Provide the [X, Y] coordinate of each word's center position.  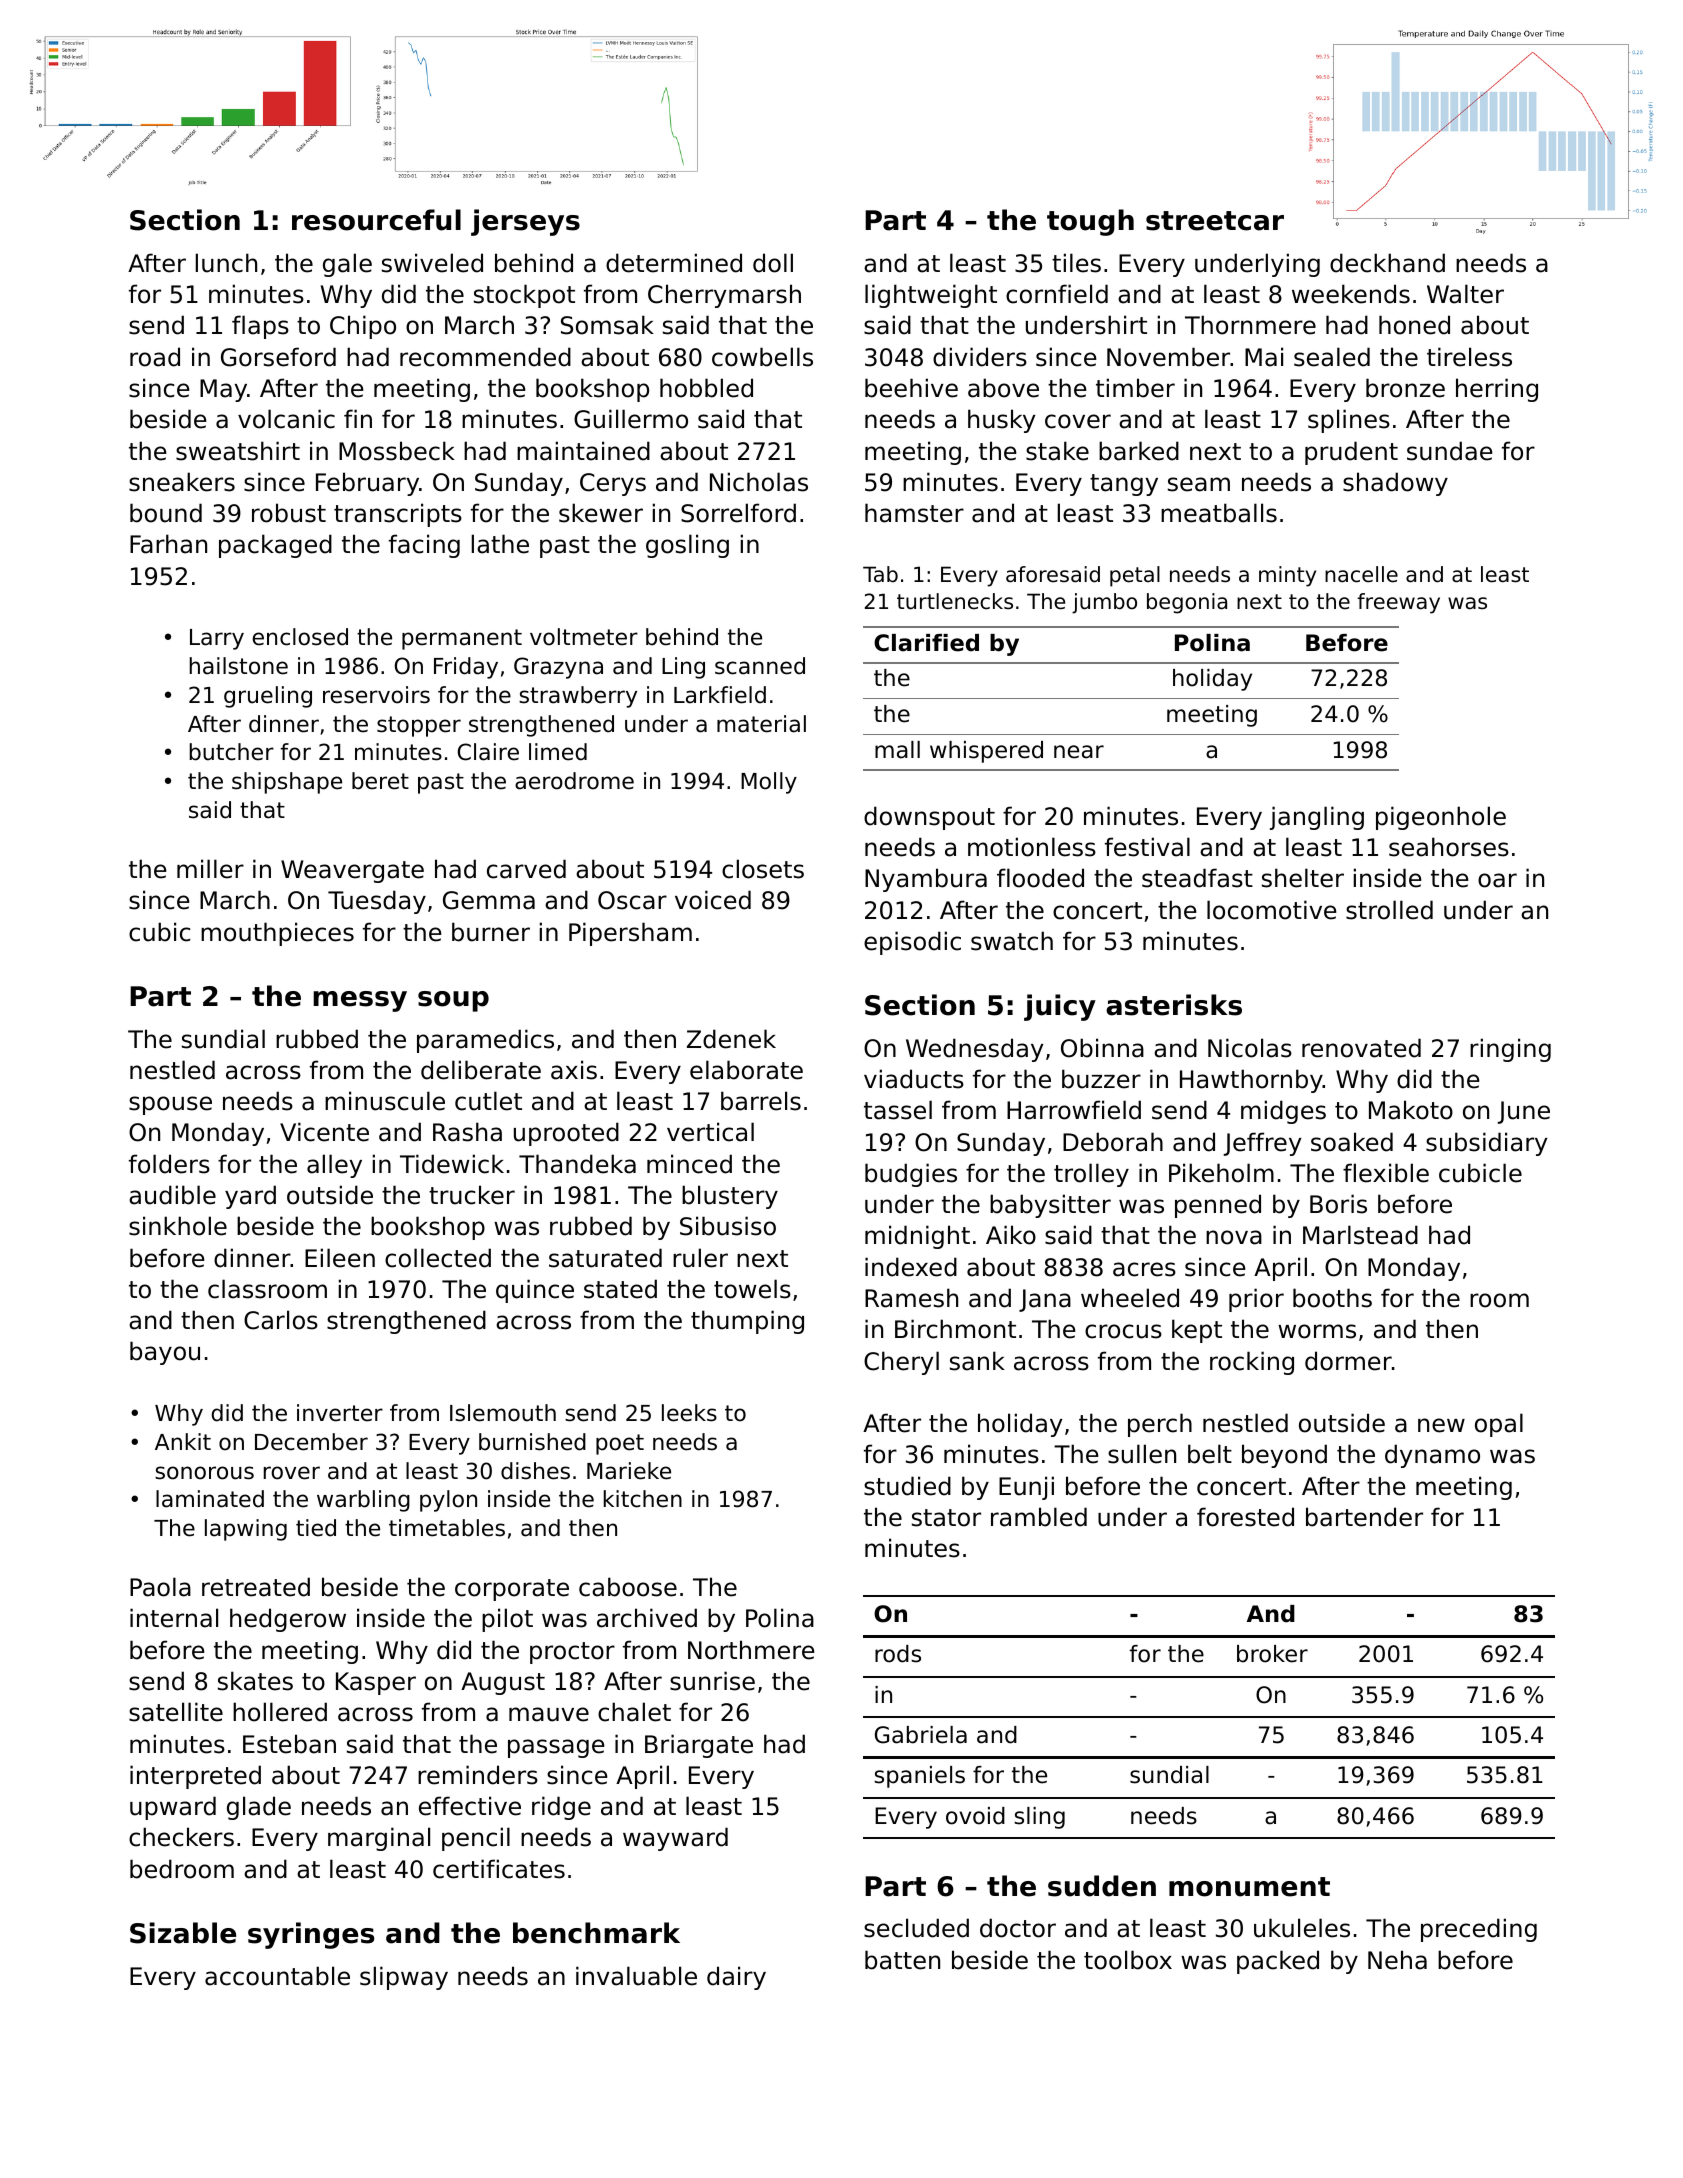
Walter [1465, 294]
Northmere [751, 1650]
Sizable [183, 1933]
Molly [769, 783]
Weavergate [352, 871]
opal [1499, 1425]
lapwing [246, 1530]
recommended [485, 357]
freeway [1398, 603]
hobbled [706, 388]
